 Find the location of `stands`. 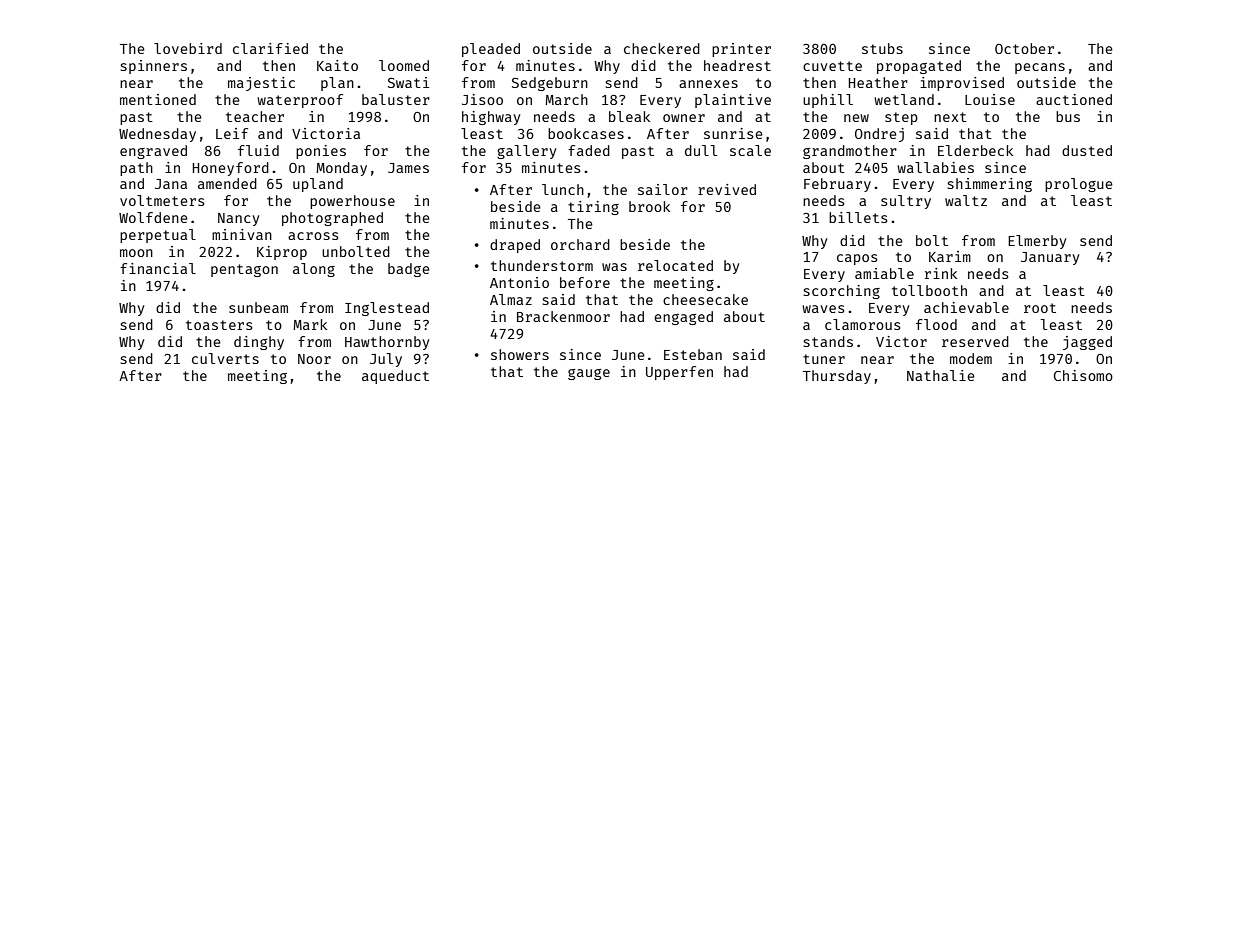

stands is located at coordinates (828, 341).
